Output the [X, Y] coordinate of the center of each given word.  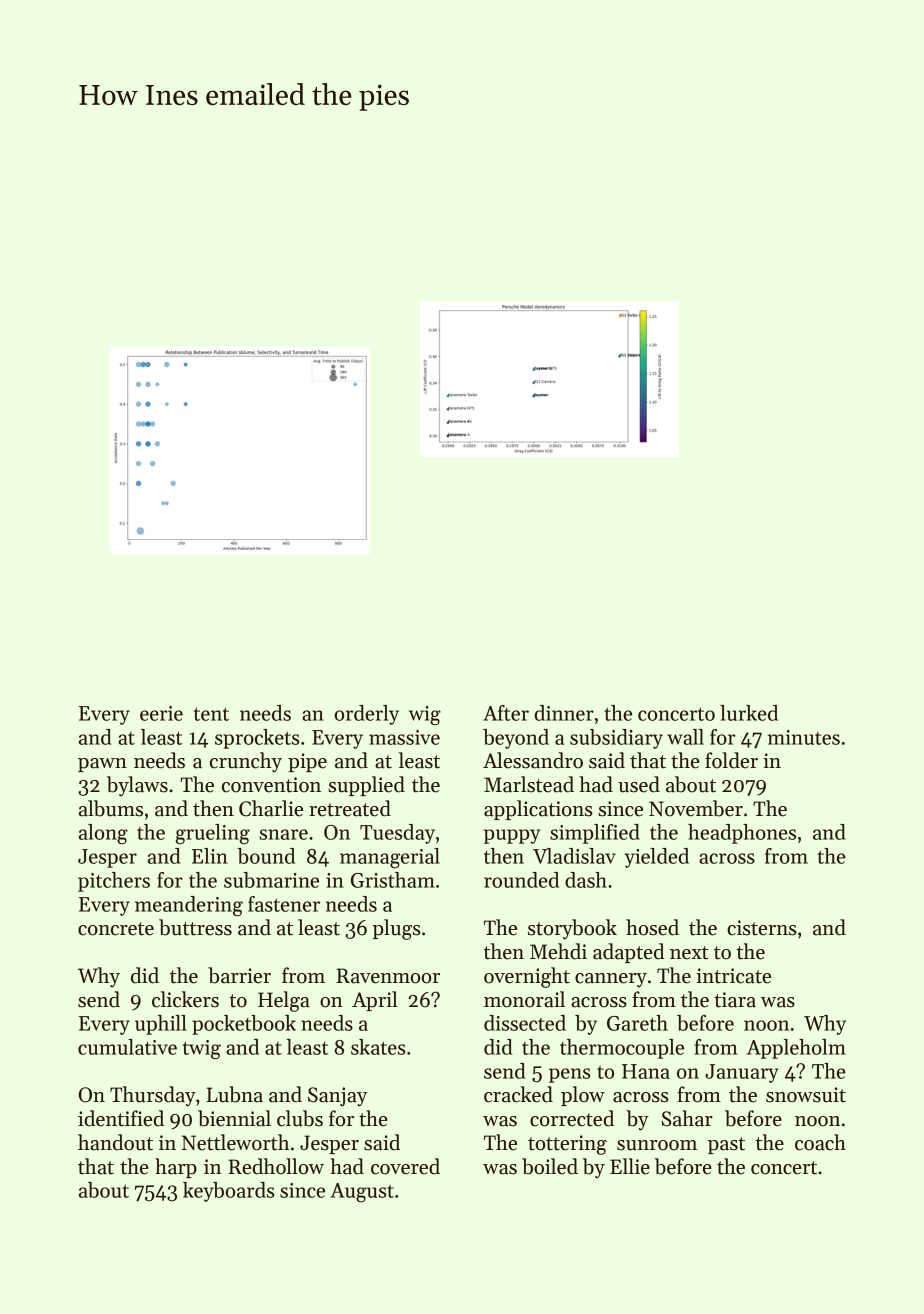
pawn [102, 765]
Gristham [393, 880]
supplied [366, 786]
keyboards [228, 1192]
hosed [652, 927]
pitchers [114, 882]
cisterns [762, 928]
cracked [518, 1094]
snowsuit [806, 1095]
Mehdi [558, 951]
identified [121, 1118]
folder [731, 760]
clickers [185, 999]
